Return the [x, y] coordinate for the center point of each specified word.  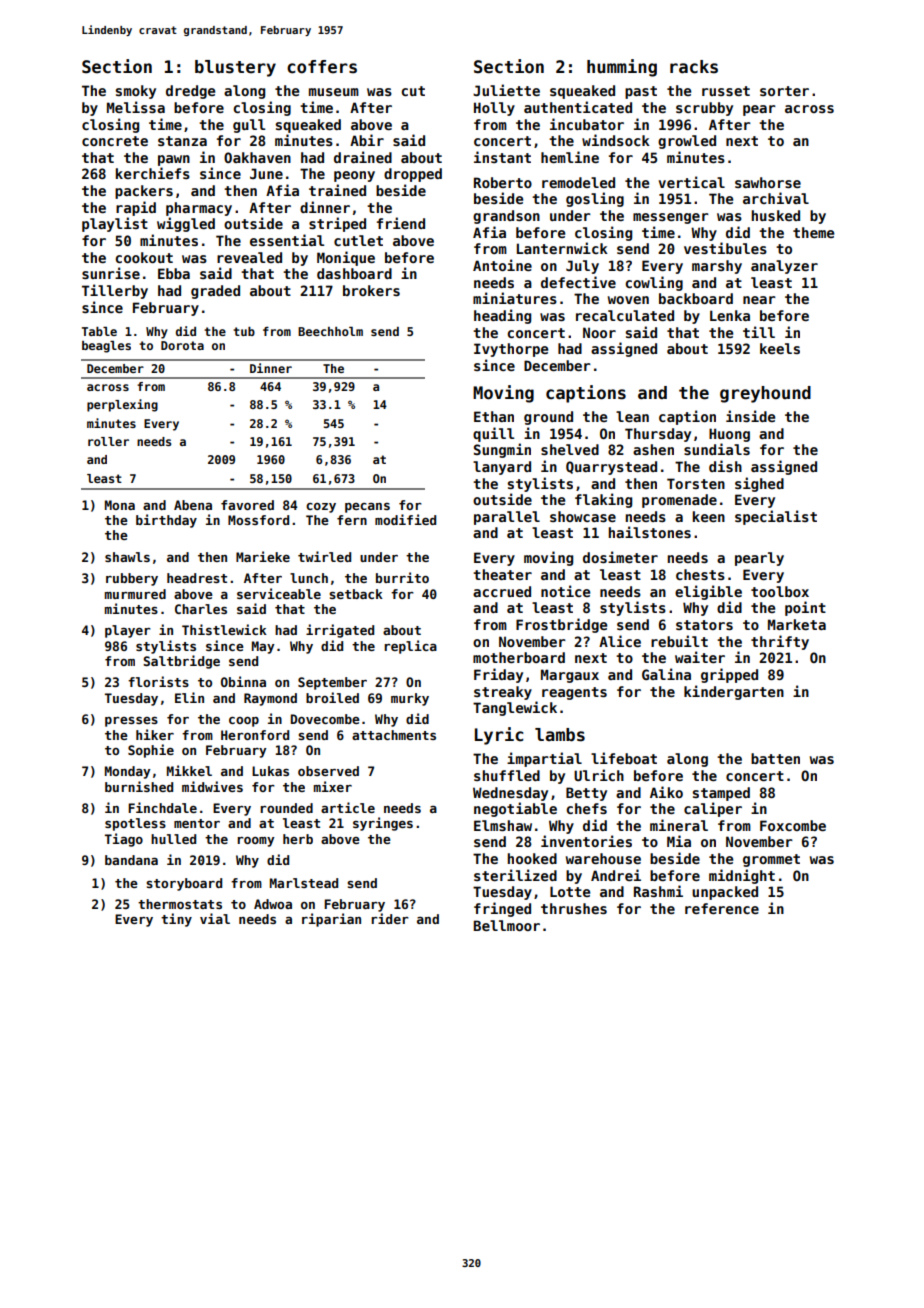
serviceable [279, 593]
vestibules [725, 248]
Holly [494, 109]
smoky [136, 92]
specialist [776, 517]
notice [565, 591]
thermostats [180, 904]
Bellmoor [507, 925]
